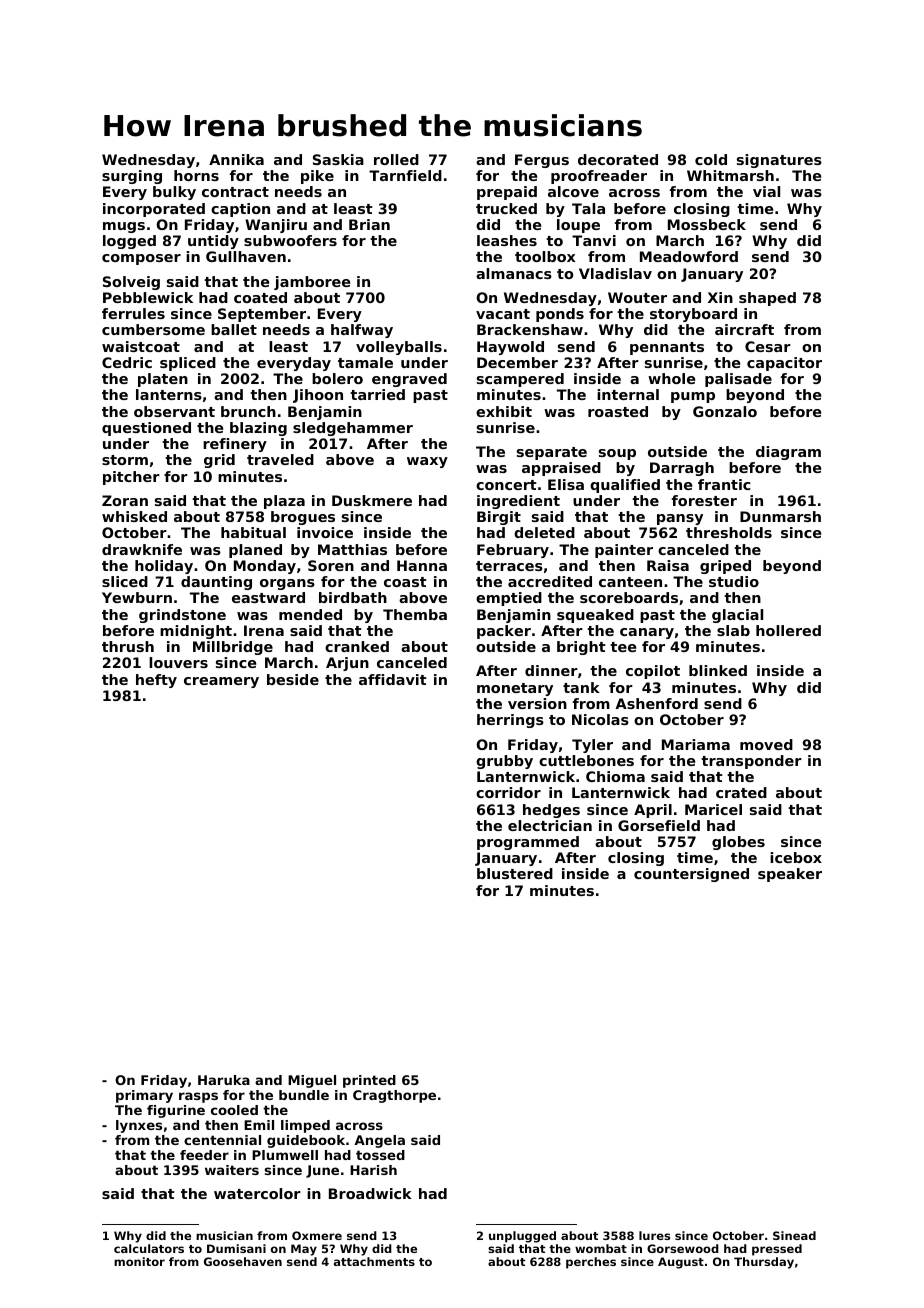 The image size is (924, 1308). I want to click on hefty, so click(156, 681).
